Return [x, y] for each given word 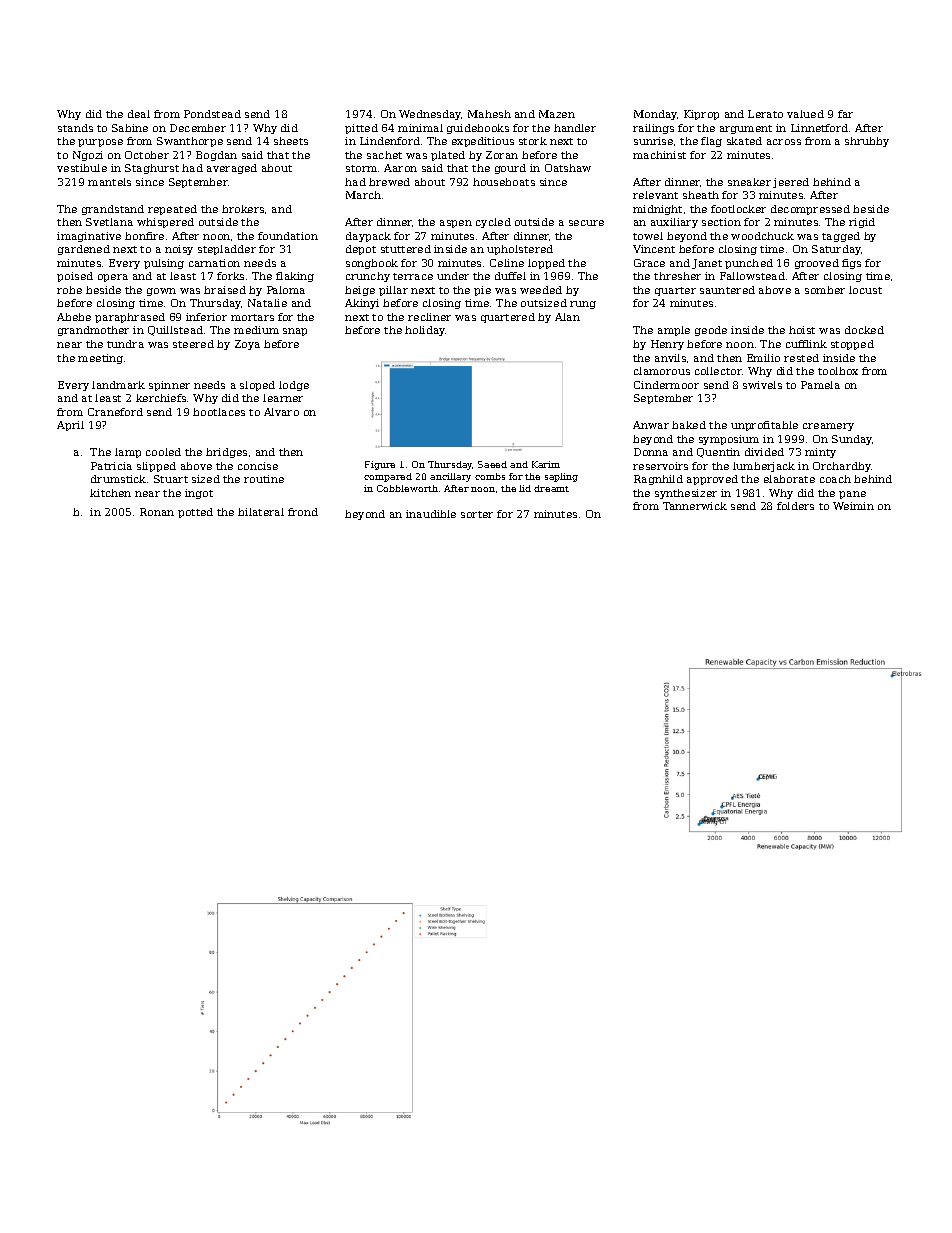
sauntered [727, 290]
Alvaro [281, 412]
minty [820, 453]
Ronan [157, 512]
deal [139, 114]
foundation [288, 236]
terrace [413, 276]
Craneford [115, 412]
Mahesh [489, 114]
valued [805, 114]
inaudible [431, 514]
